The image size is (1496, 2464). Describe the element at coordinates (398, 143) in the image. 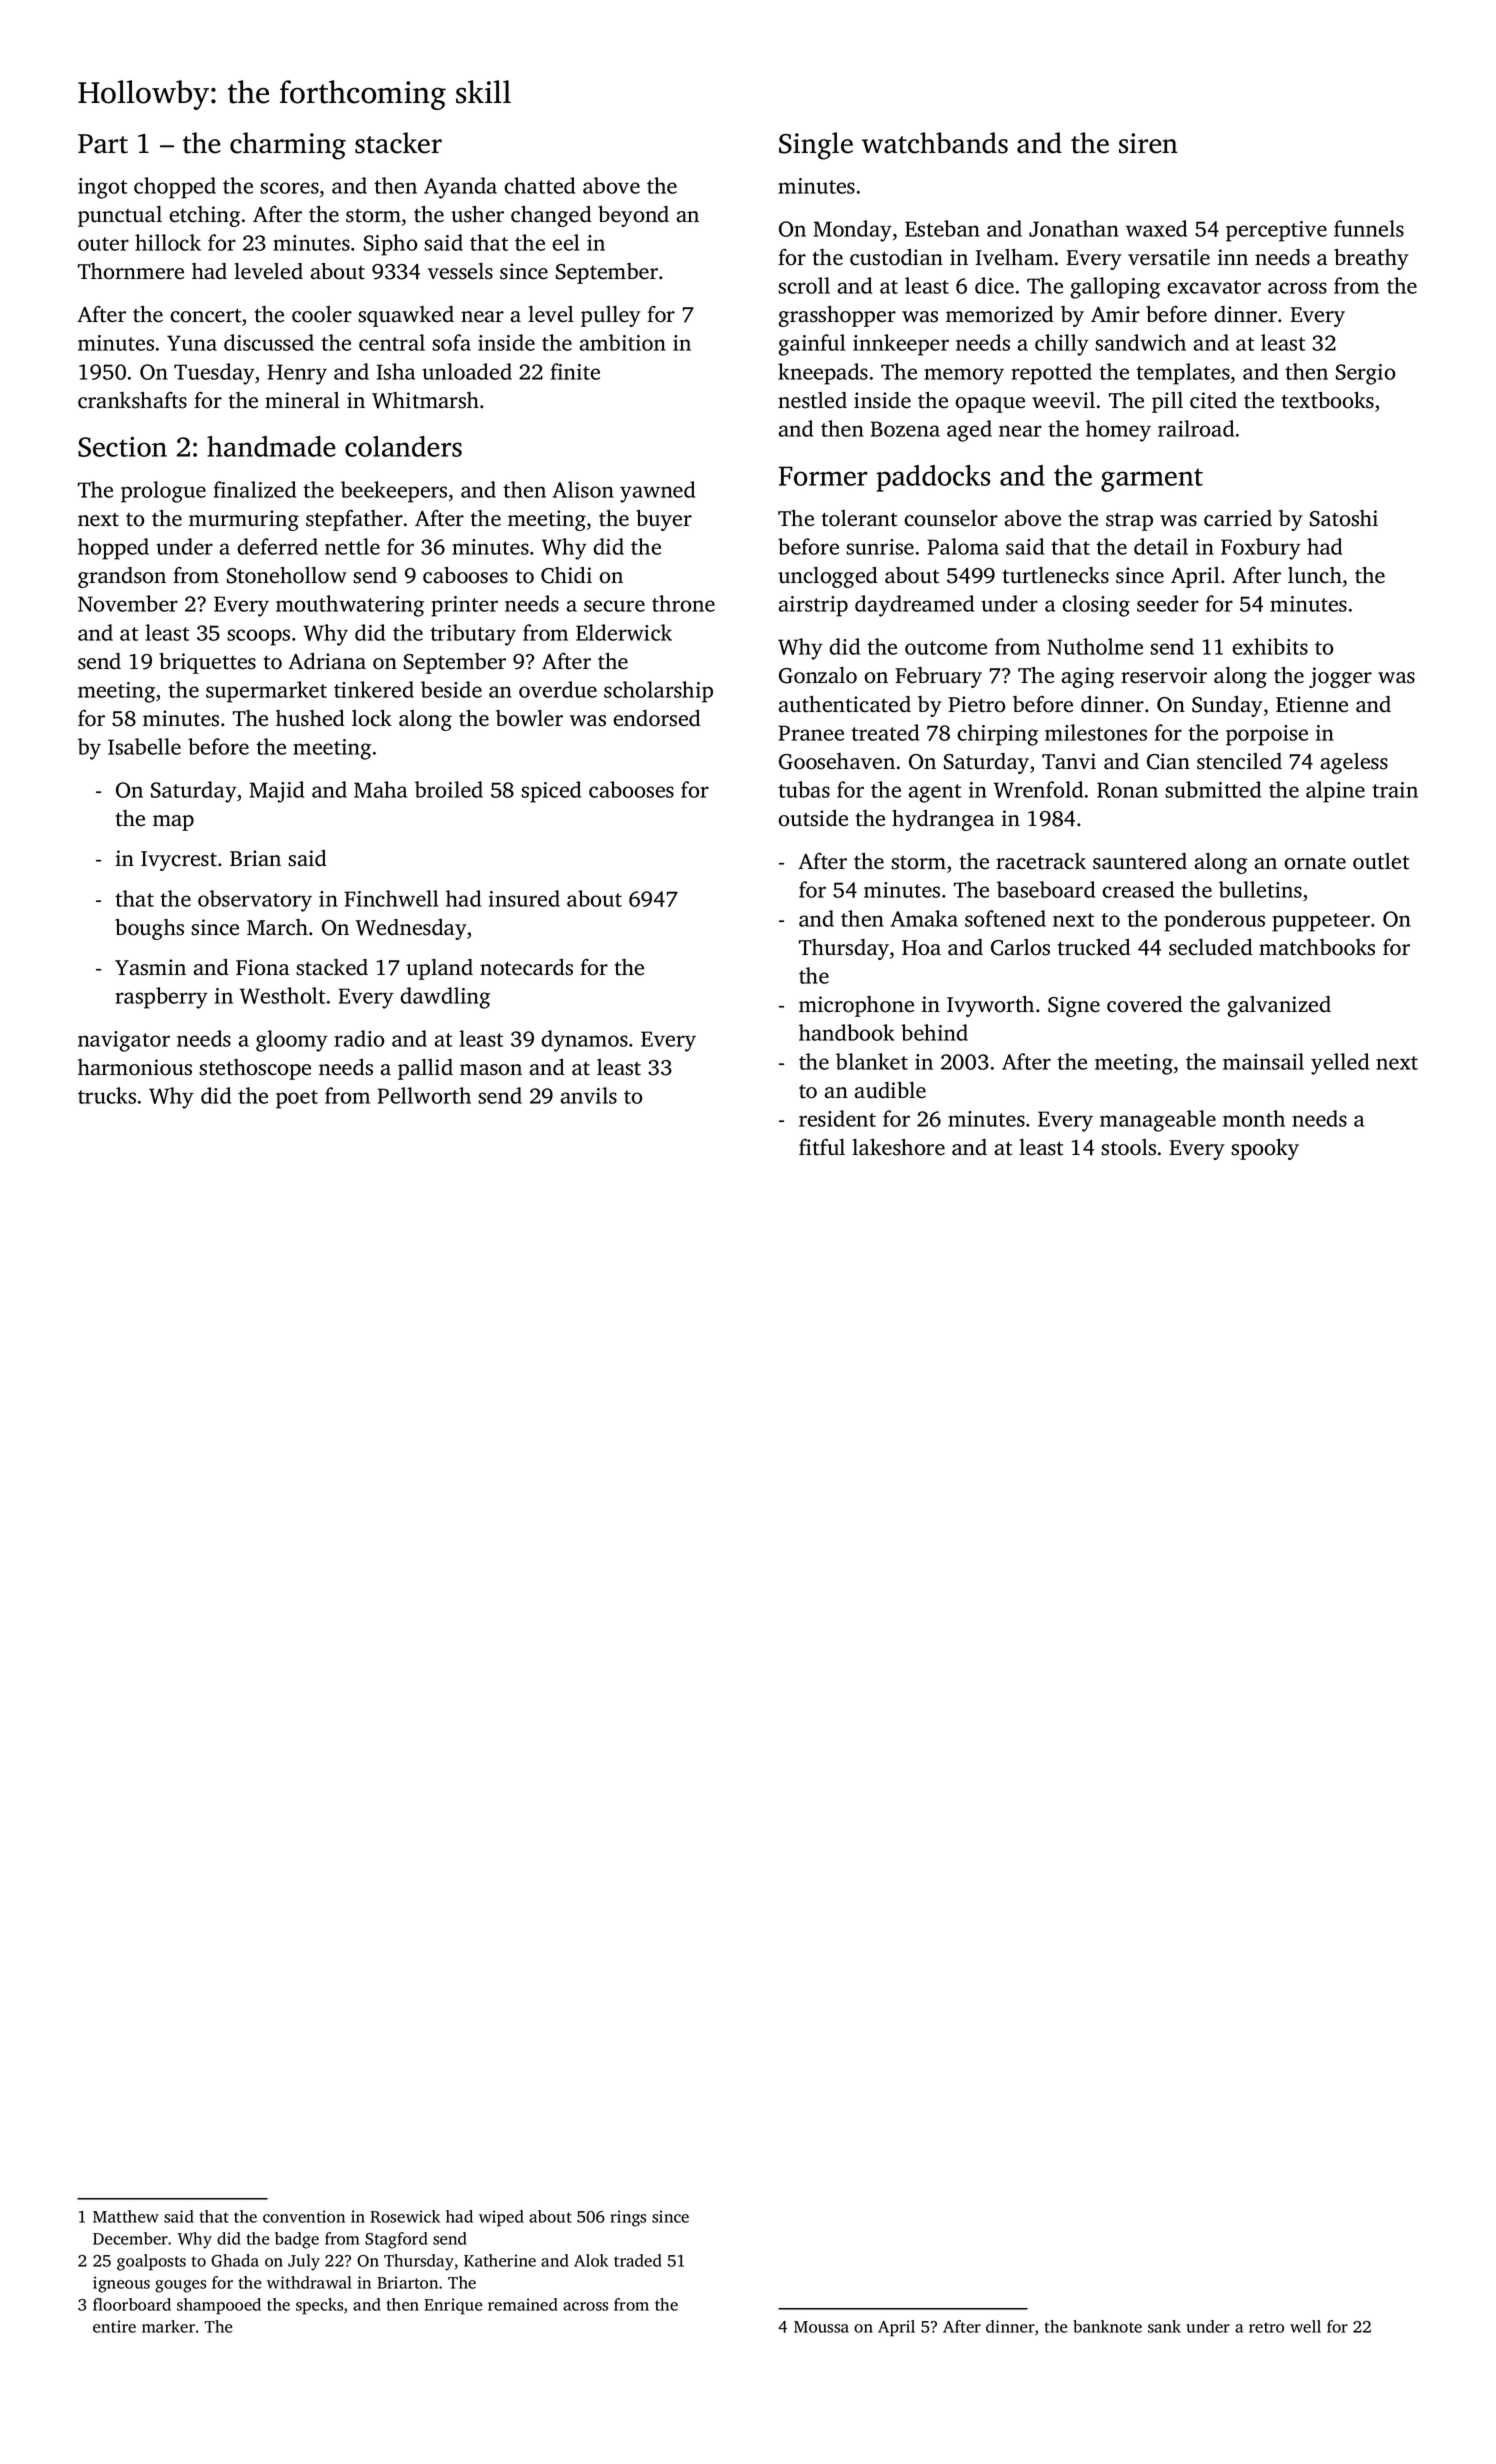

I see `stacker` at that location.
